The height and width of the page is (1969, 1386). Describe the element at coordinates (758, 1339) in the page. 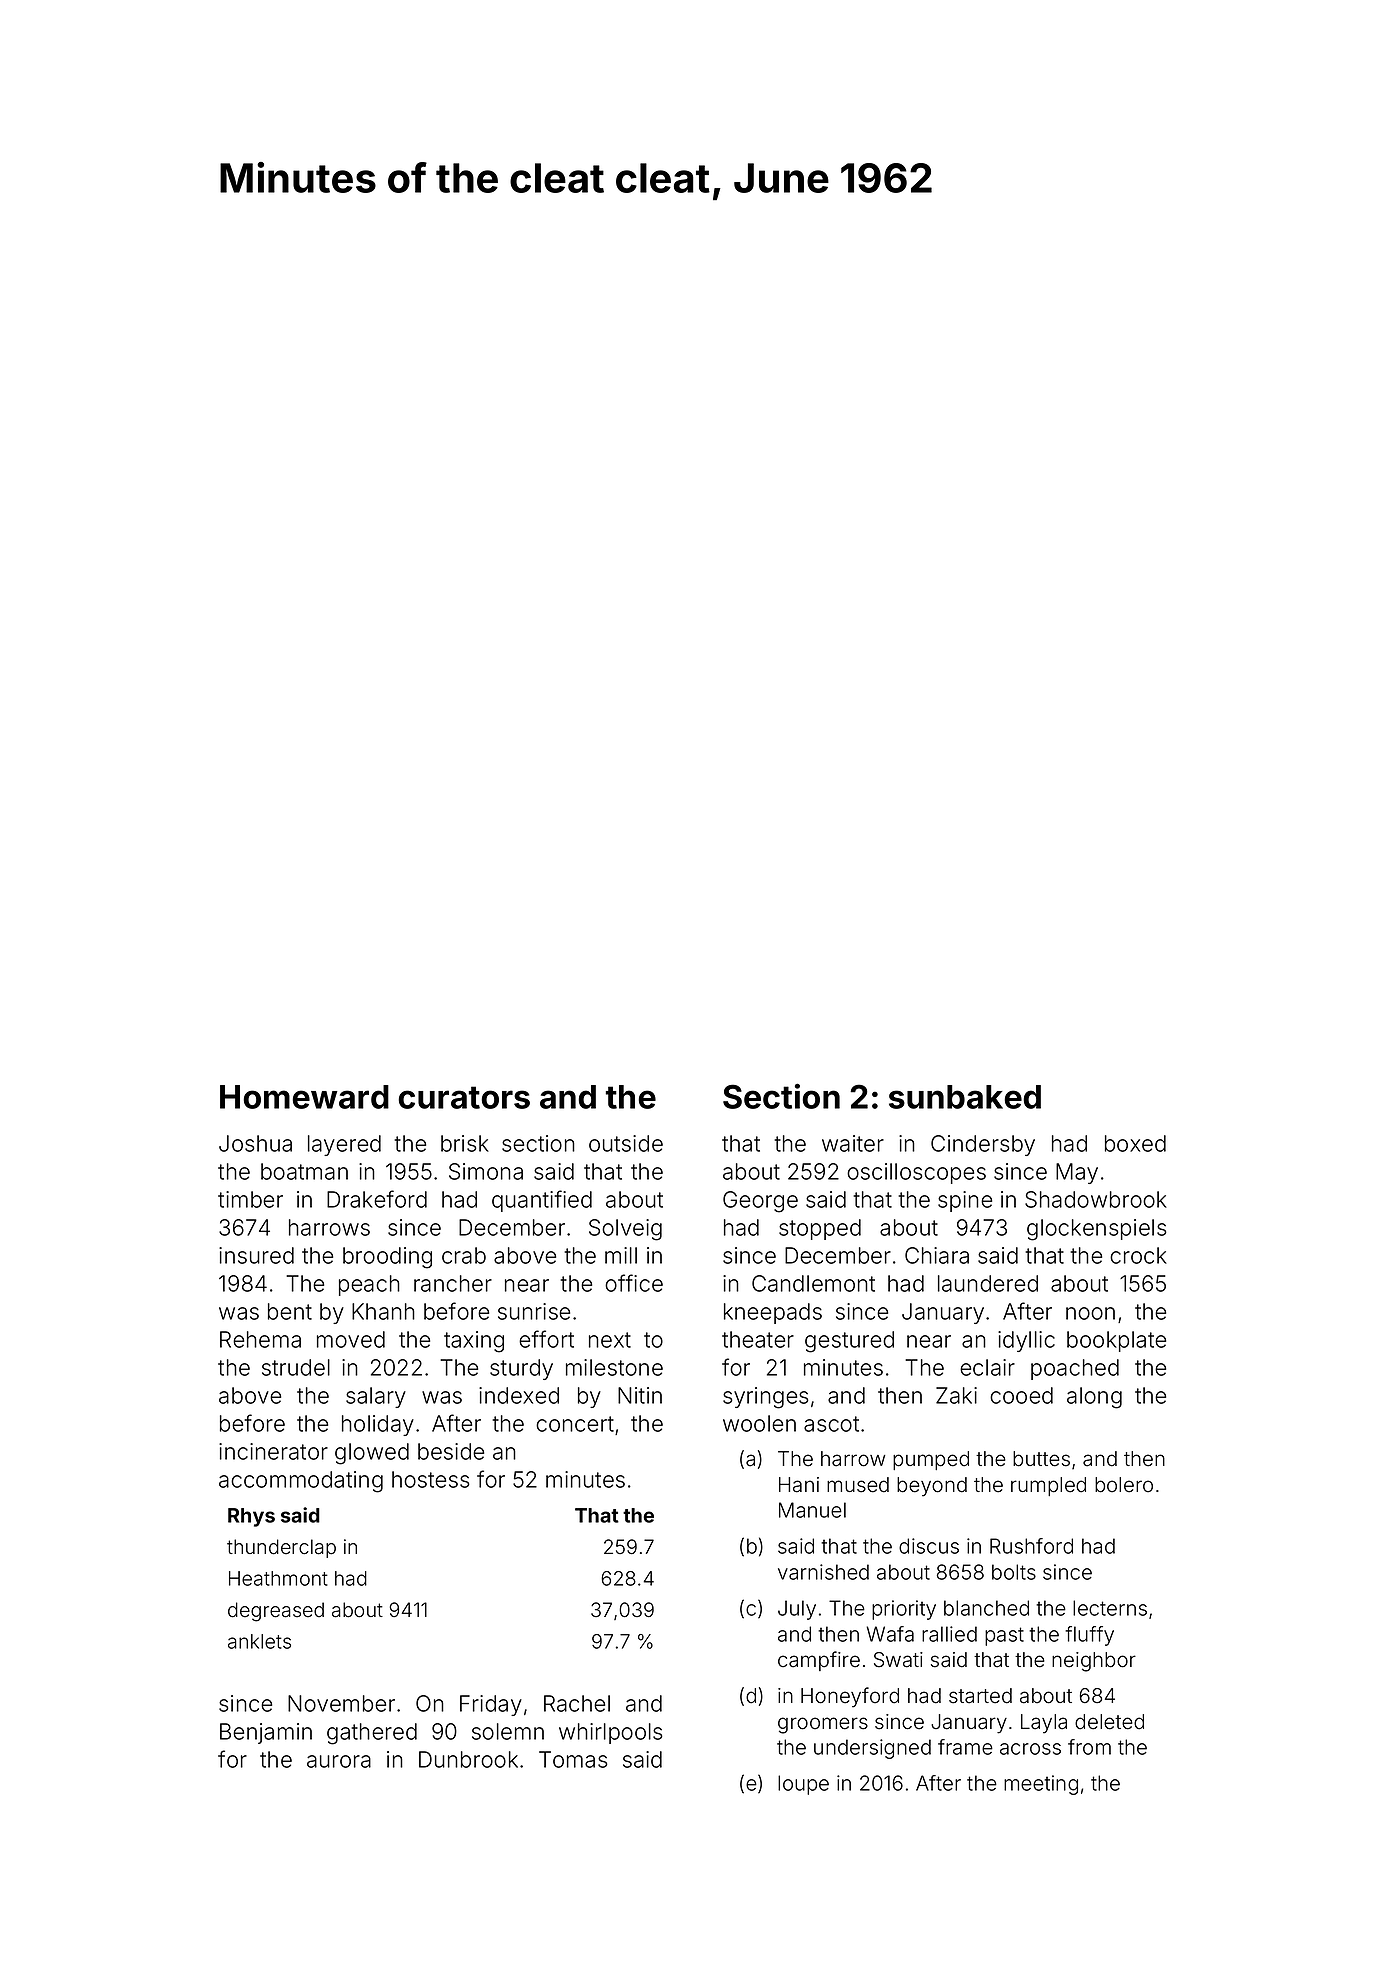

I see `theater` at that location.
